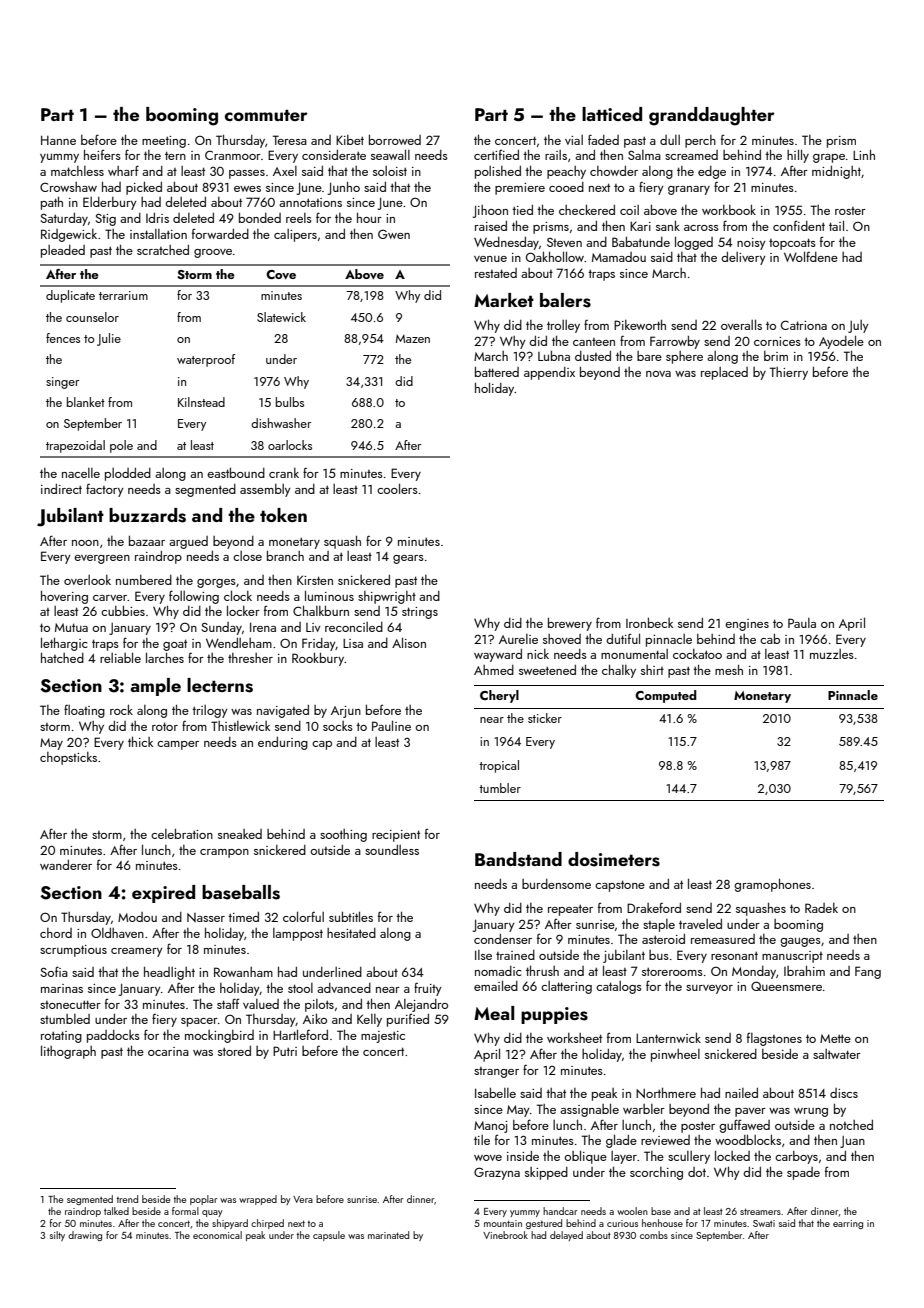  Describe the element at coordinates (868, 972) in the screenshot. I see `Fang` at that location.
